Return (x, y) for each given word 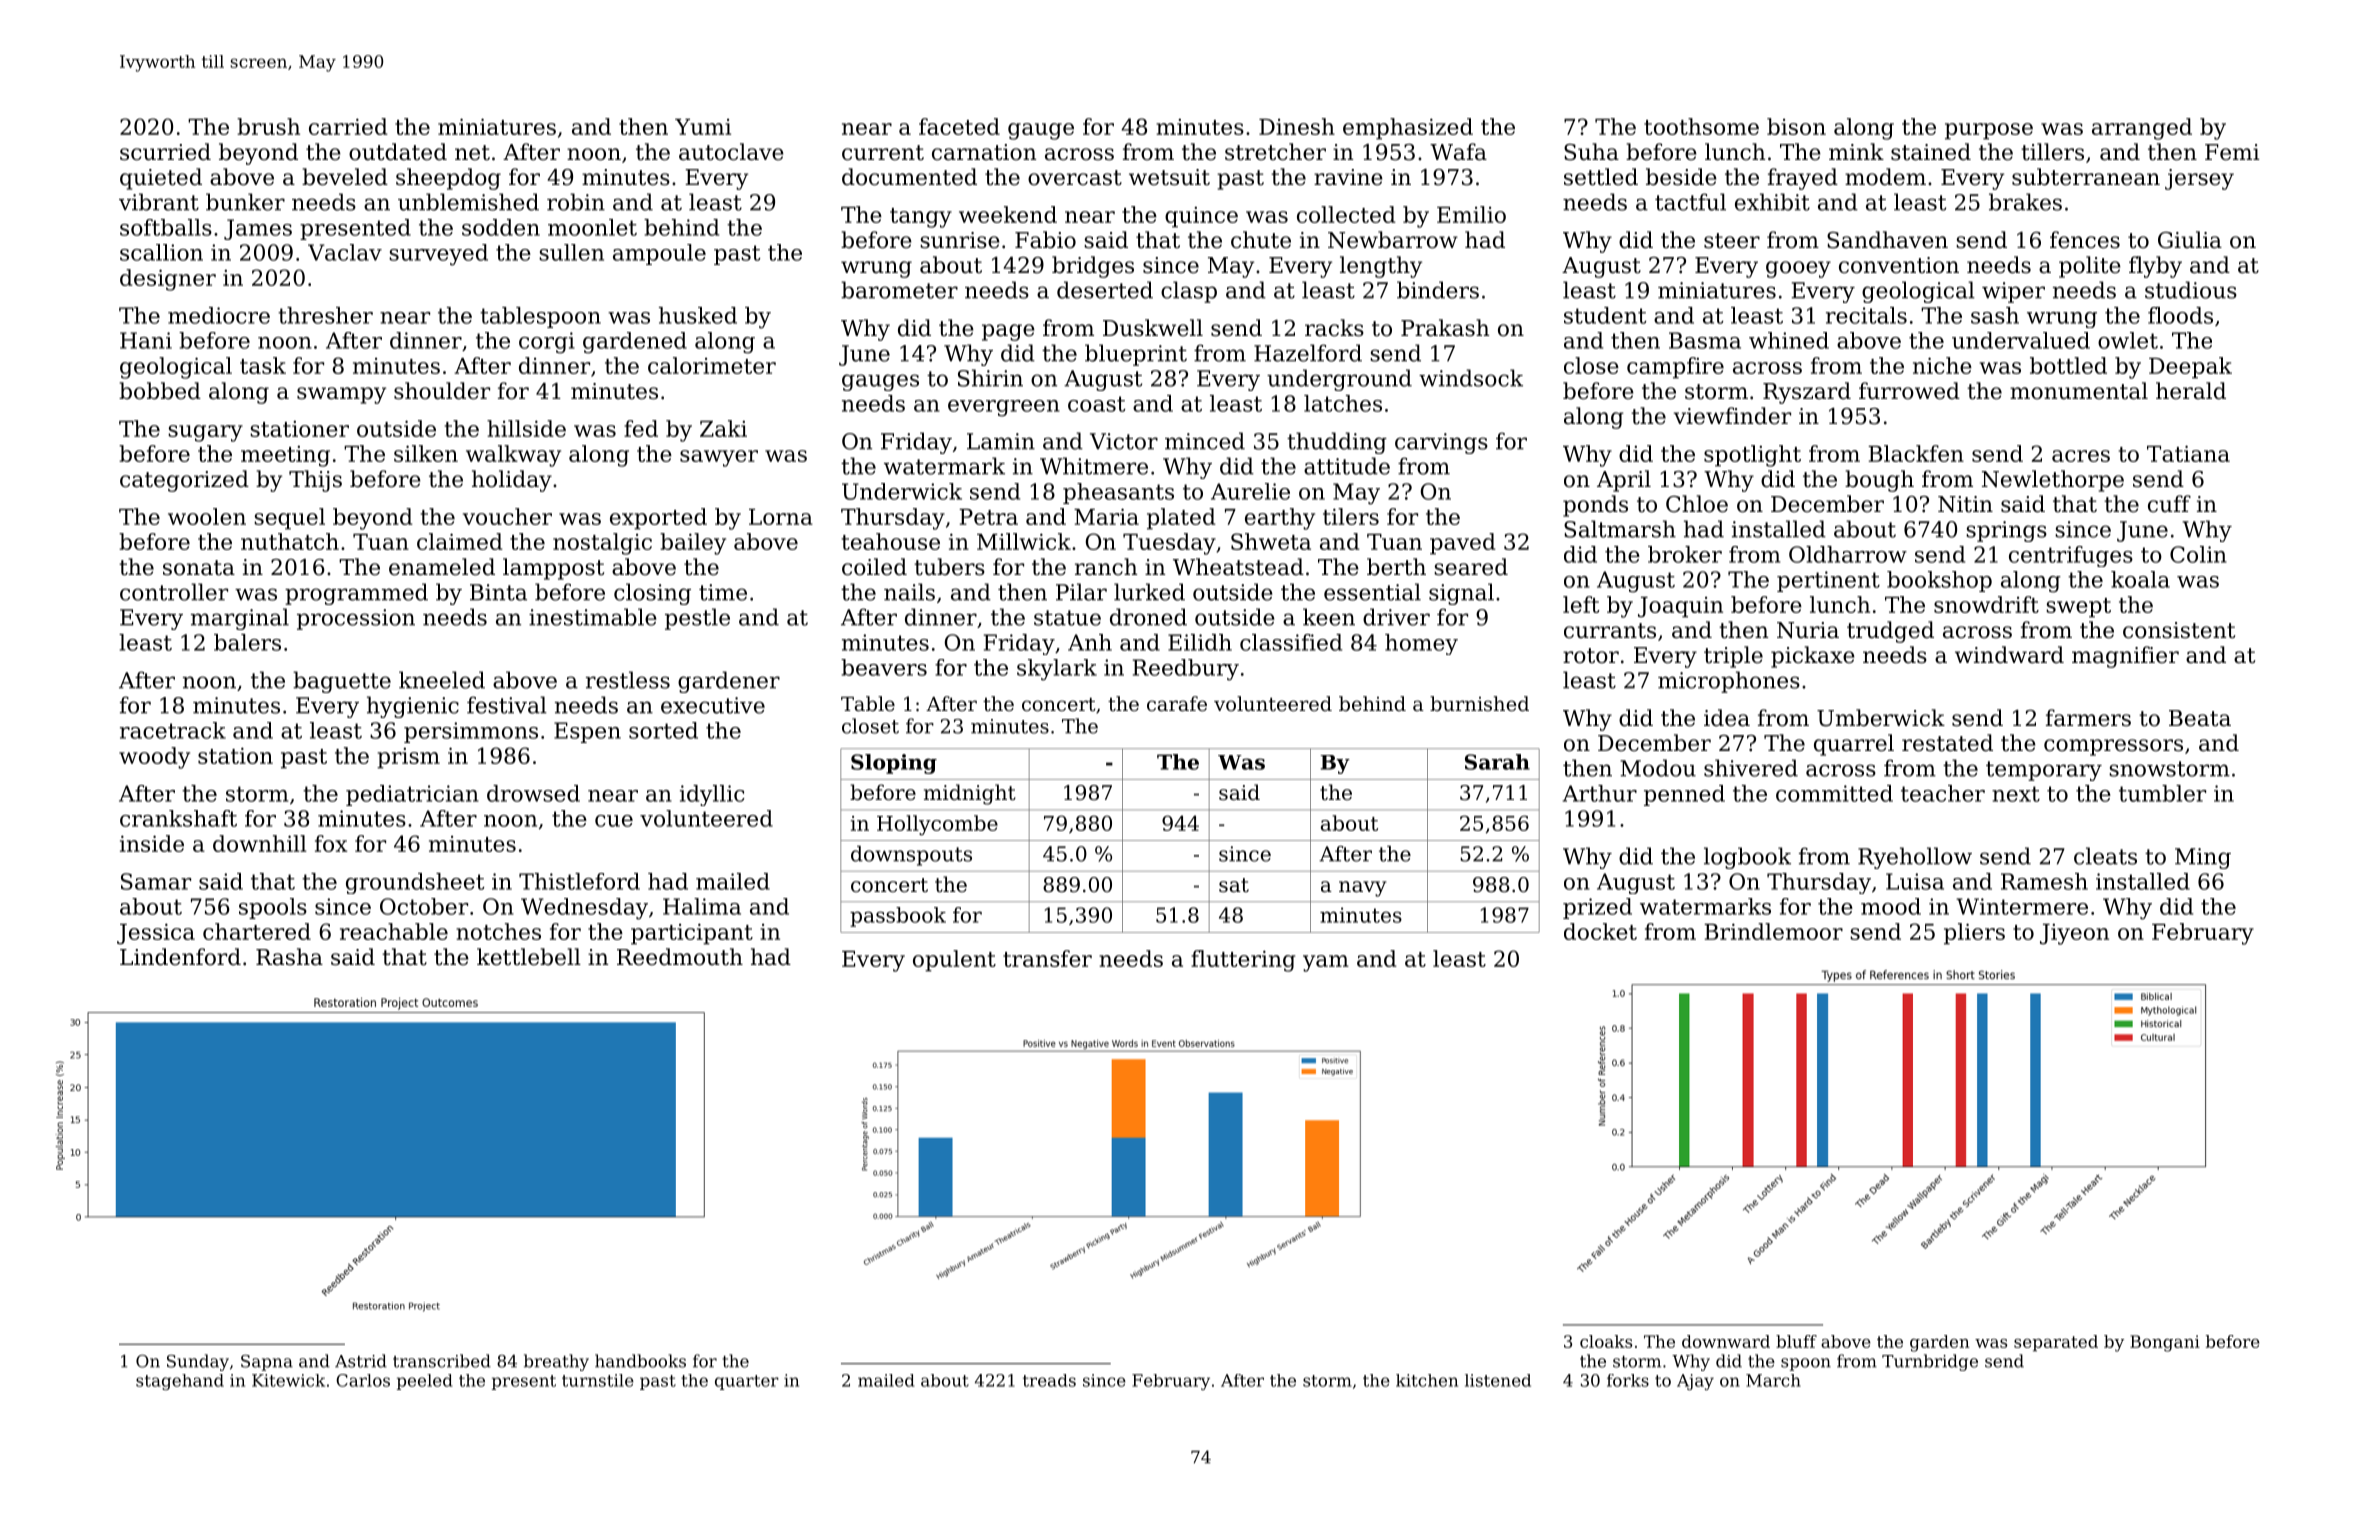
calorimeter (712, 365)
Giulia (2190, 240)
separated (2056, 1343)
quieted (161, 179)
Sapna (267, 1363)
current (883, 153)
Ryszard (1807, 393)
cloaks (1606, 1341)
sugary (205, 433)
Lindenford (180, 957)
